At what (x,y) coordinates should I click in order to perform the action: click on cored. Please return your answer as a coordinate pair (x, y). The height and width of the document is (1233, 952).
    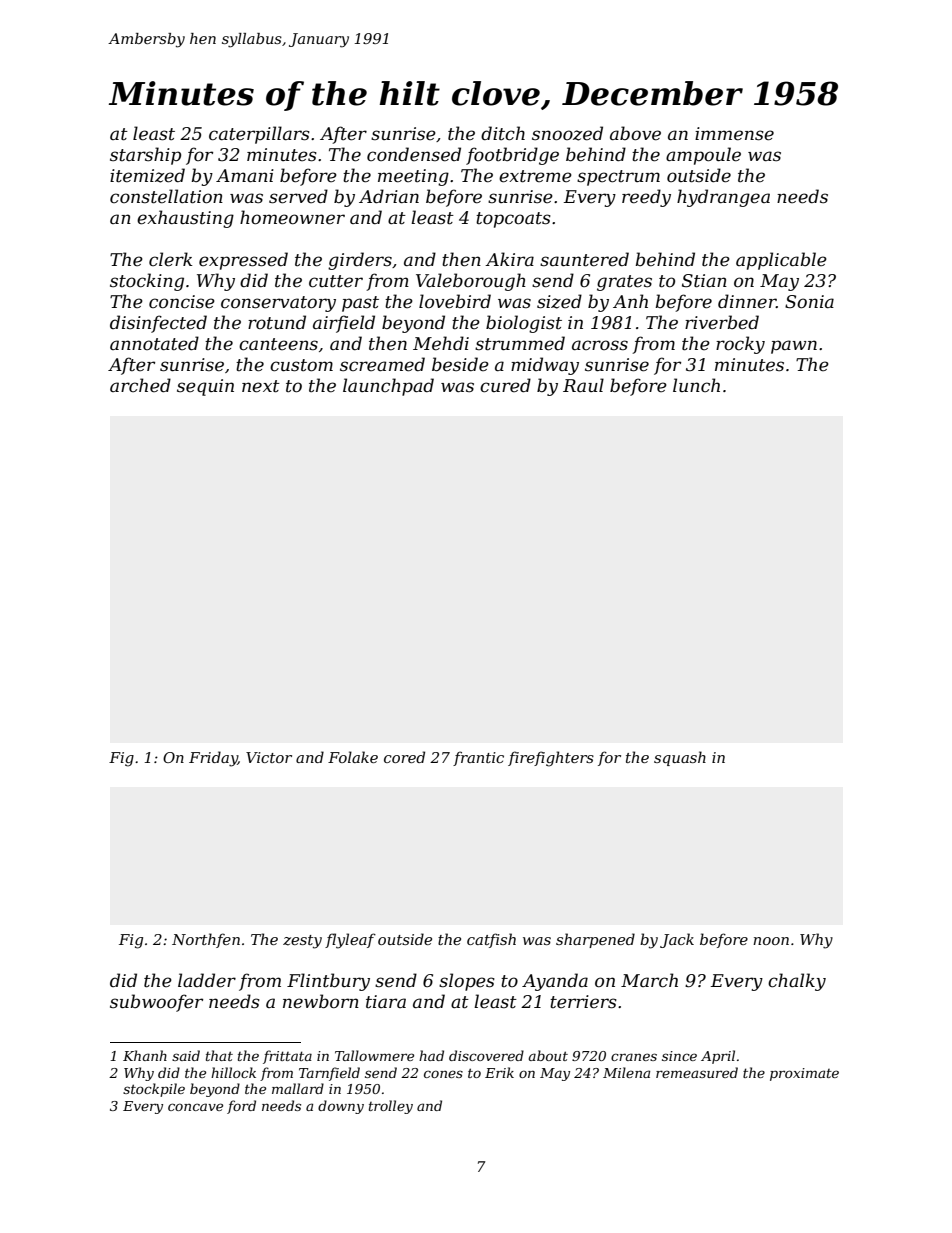
    Looking at the image, I should click on (404, 757).
